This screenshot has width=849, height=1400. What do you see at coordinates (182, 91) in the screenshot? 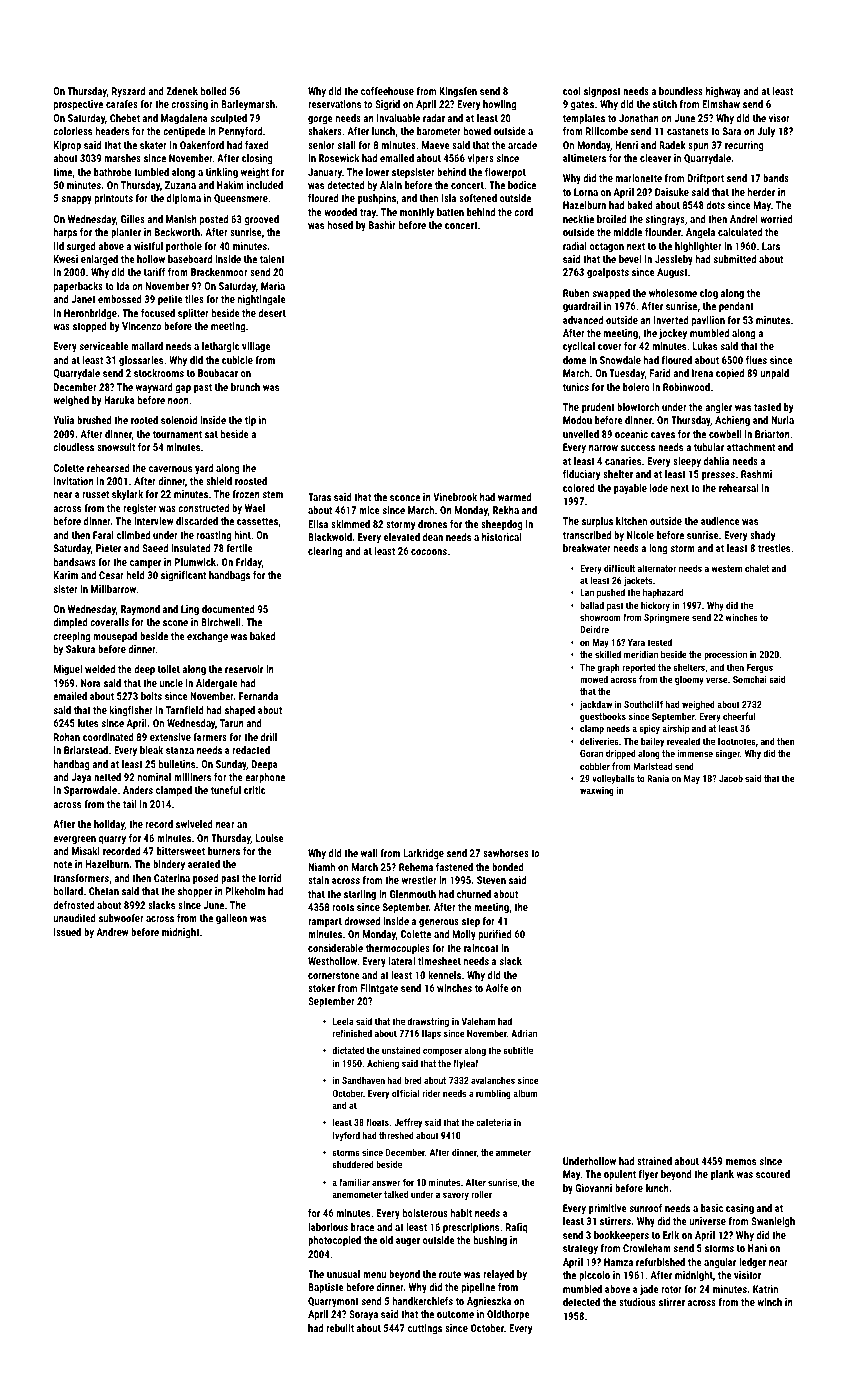
I see `Zdenek` at bounding box center [182, 91].
